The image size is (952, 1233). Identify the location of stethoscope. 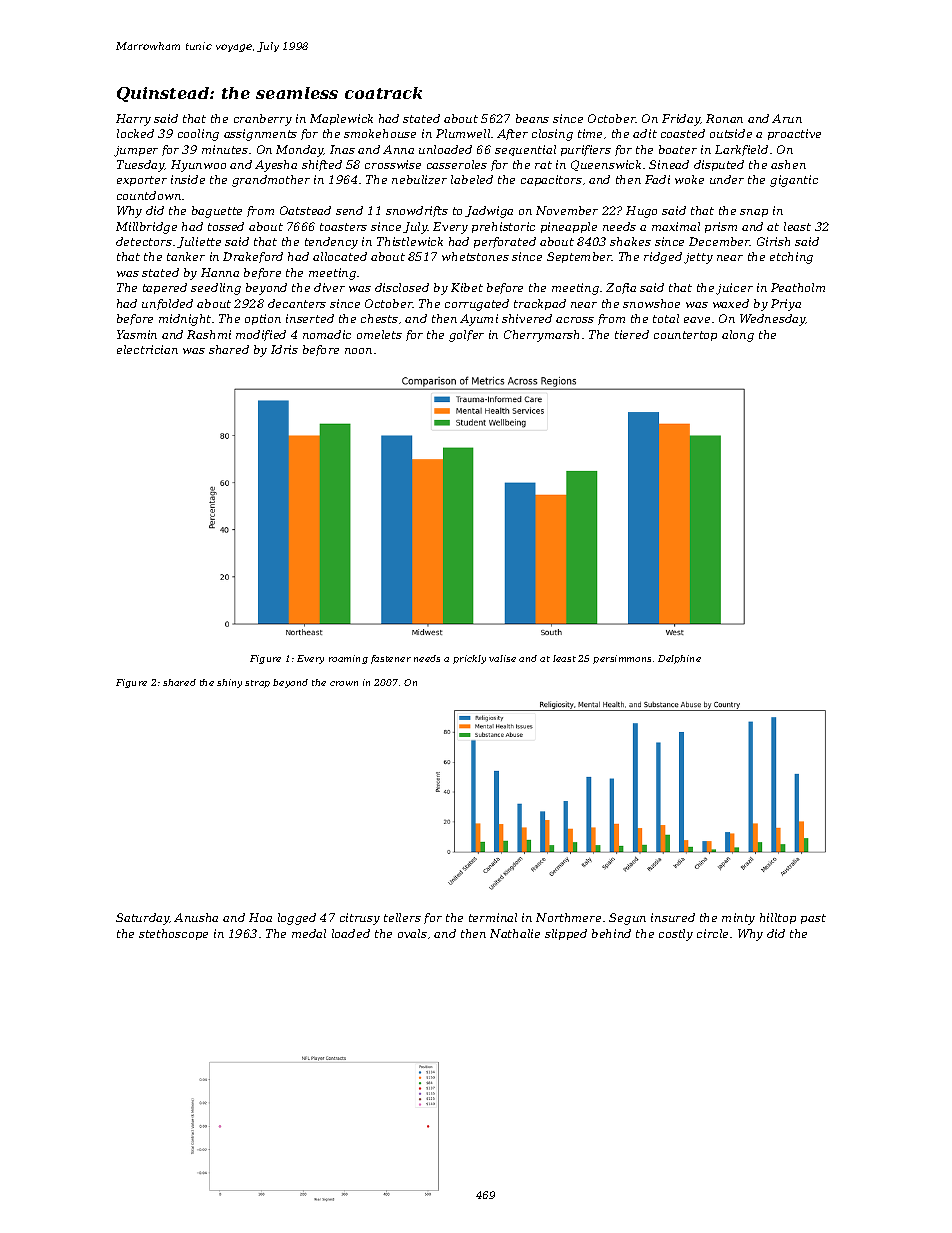
(173, 934).
